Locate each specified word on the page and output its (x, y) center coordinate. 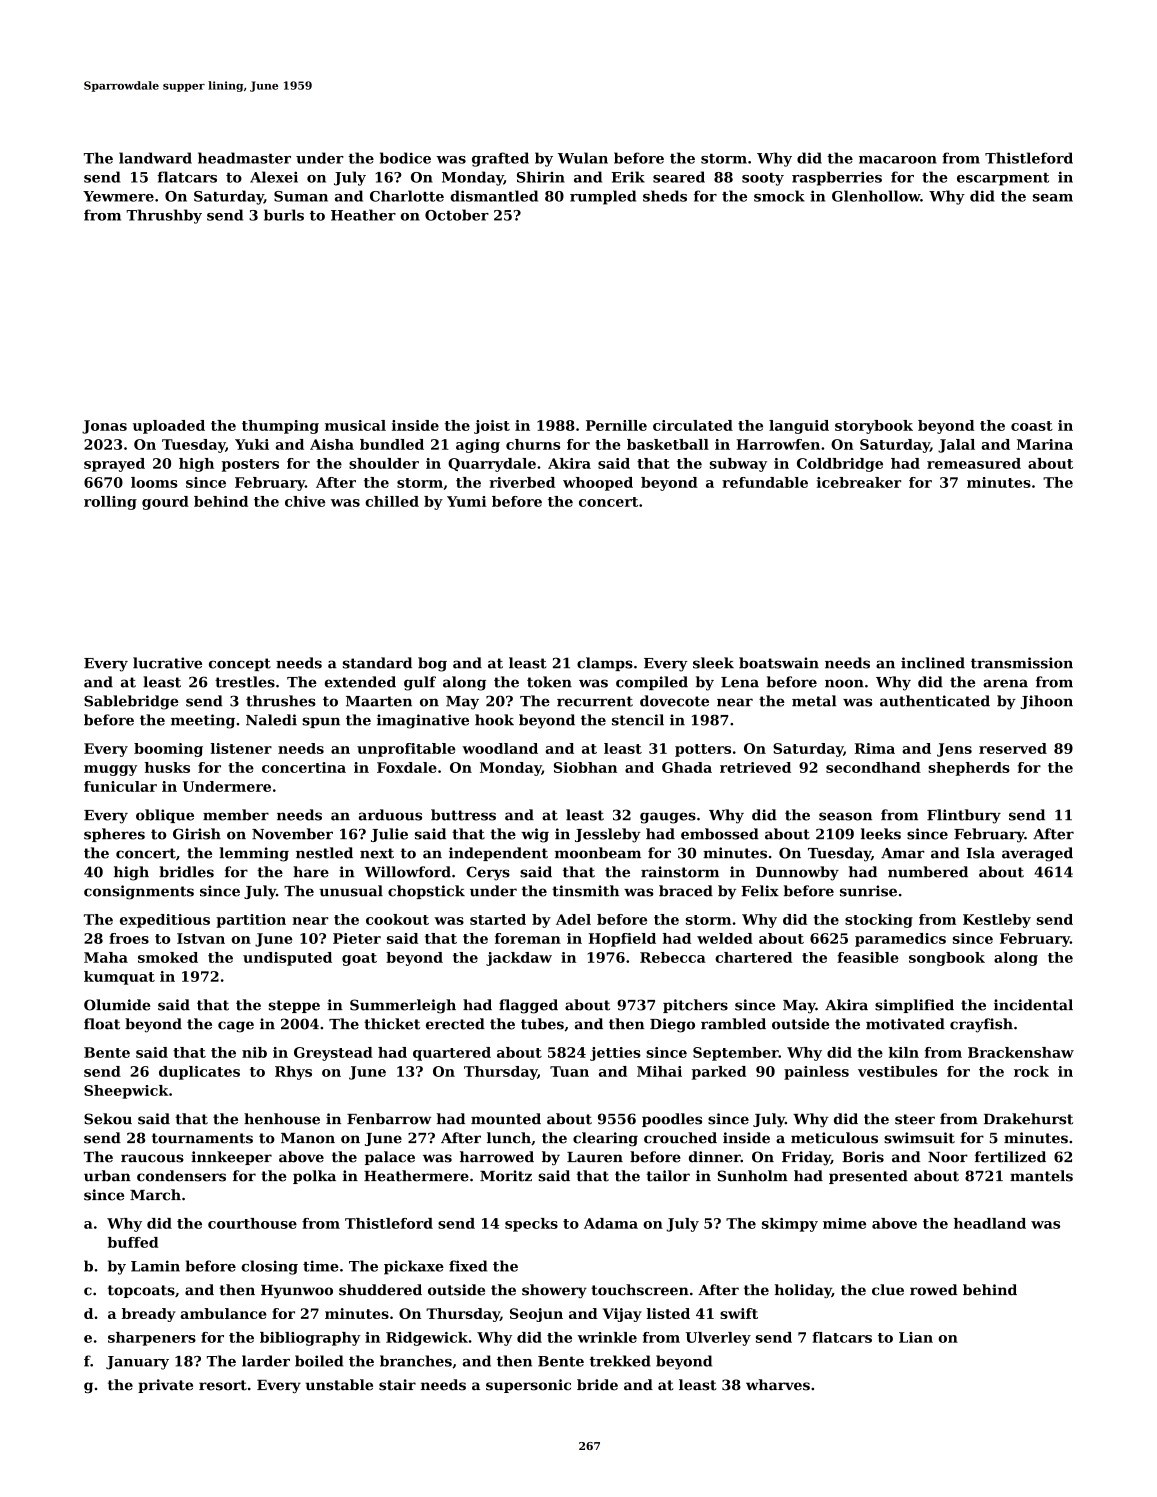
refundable (765, 482)
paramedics (900, 940)
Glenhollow (876, 196)
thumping (280, 427)
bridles (186, 872)
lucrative (167, 663)
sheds (665, 196)
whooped (598, 484)
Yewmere (118, 196)
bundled (392, 444)
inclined (933, 663)
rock (1031, 1071)
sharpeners (152, 1339)
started (498, 919)
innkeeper (231, 1158)
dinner (715, 1157)
